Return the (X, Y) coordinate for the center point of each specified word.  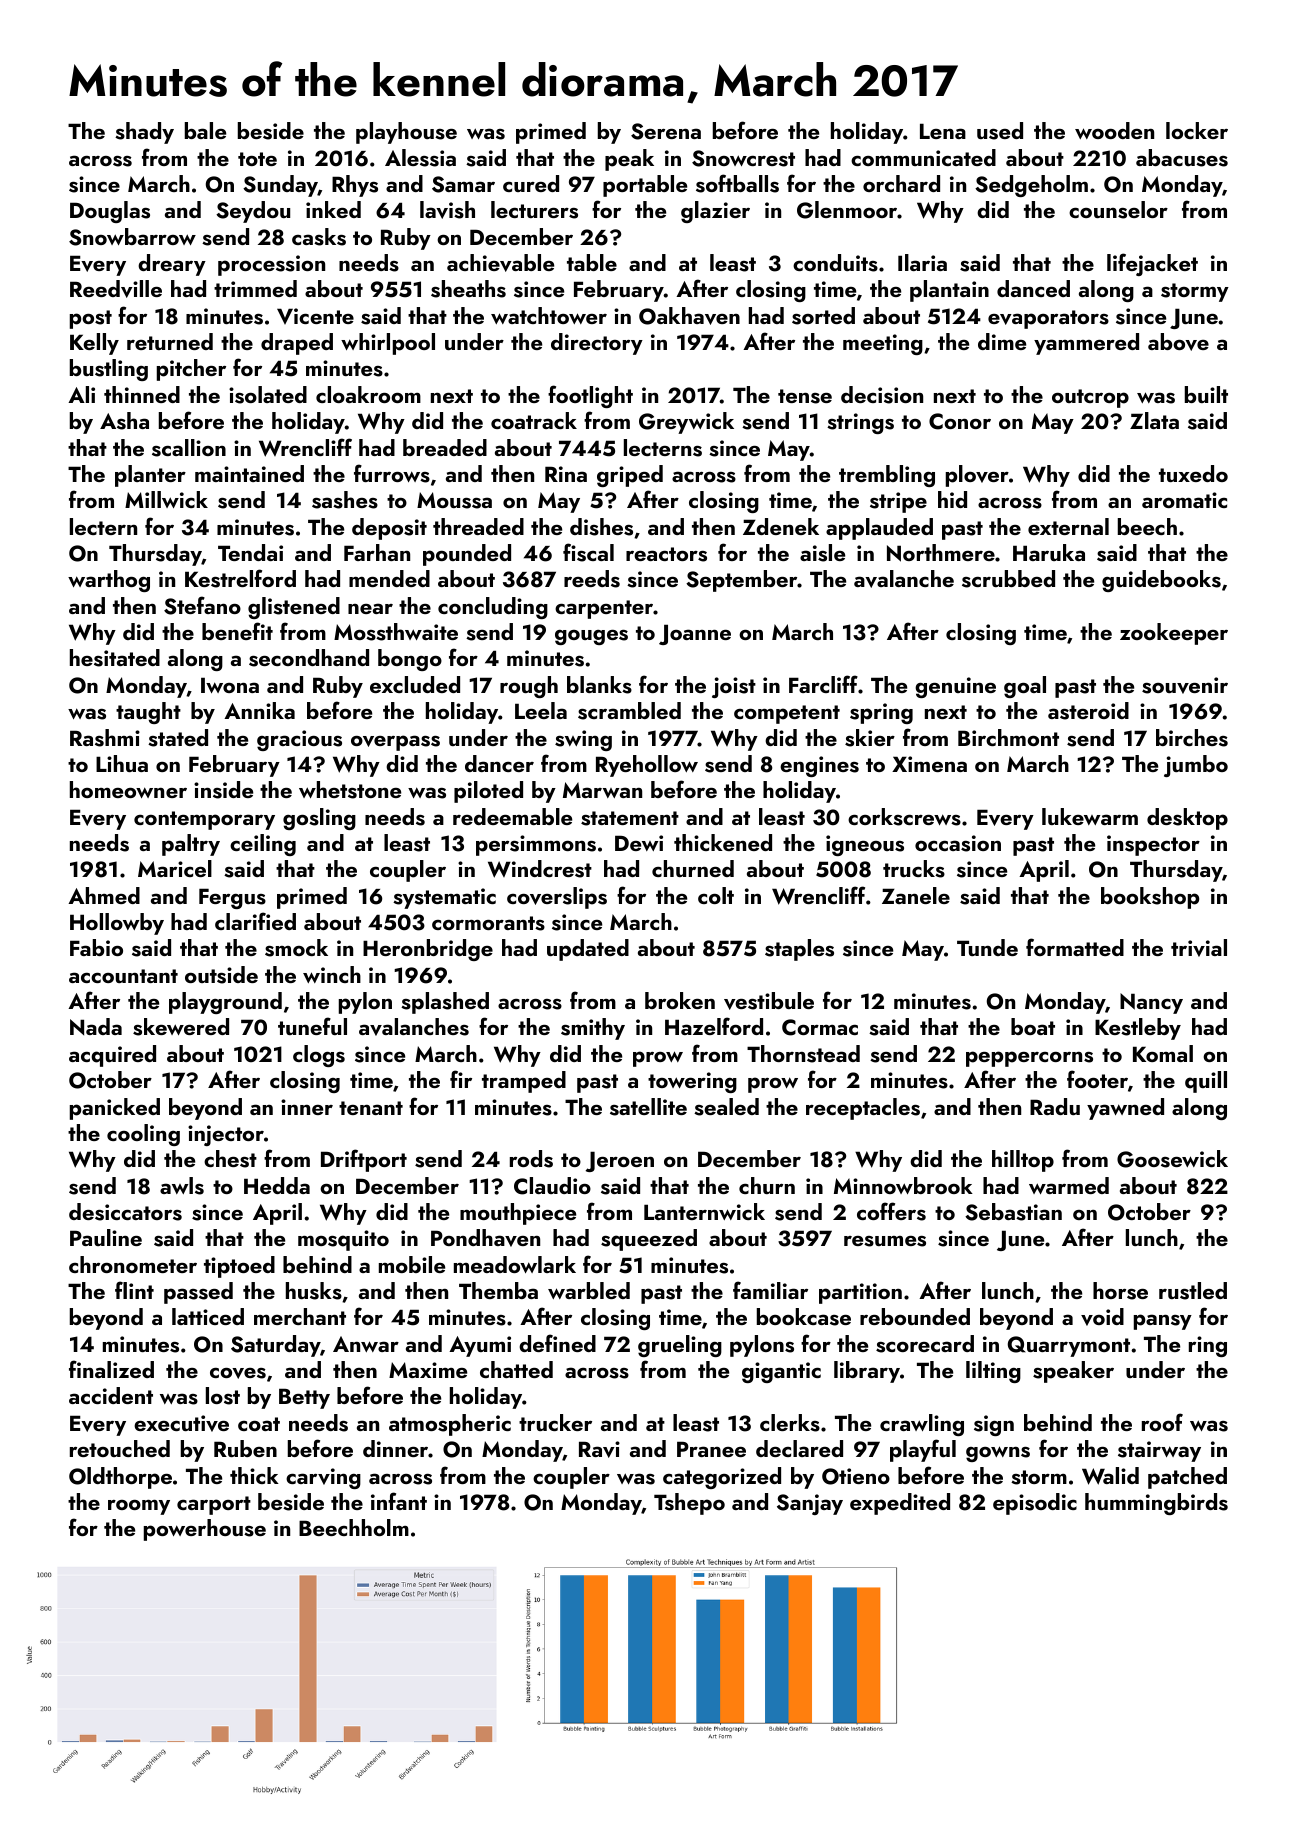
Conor (960, 421)
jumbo (1196, 766)
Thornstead (803, 1054)
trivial (1199, 948)
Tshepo (689, 1504)
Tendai (250, 552)
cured (531, 183)
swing (583, 740)
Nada (96, 1026)
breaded (445, 447)
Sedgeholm (1031, 186)
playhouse (406, 133)
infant (399, 1501)
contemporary (204, 820)
